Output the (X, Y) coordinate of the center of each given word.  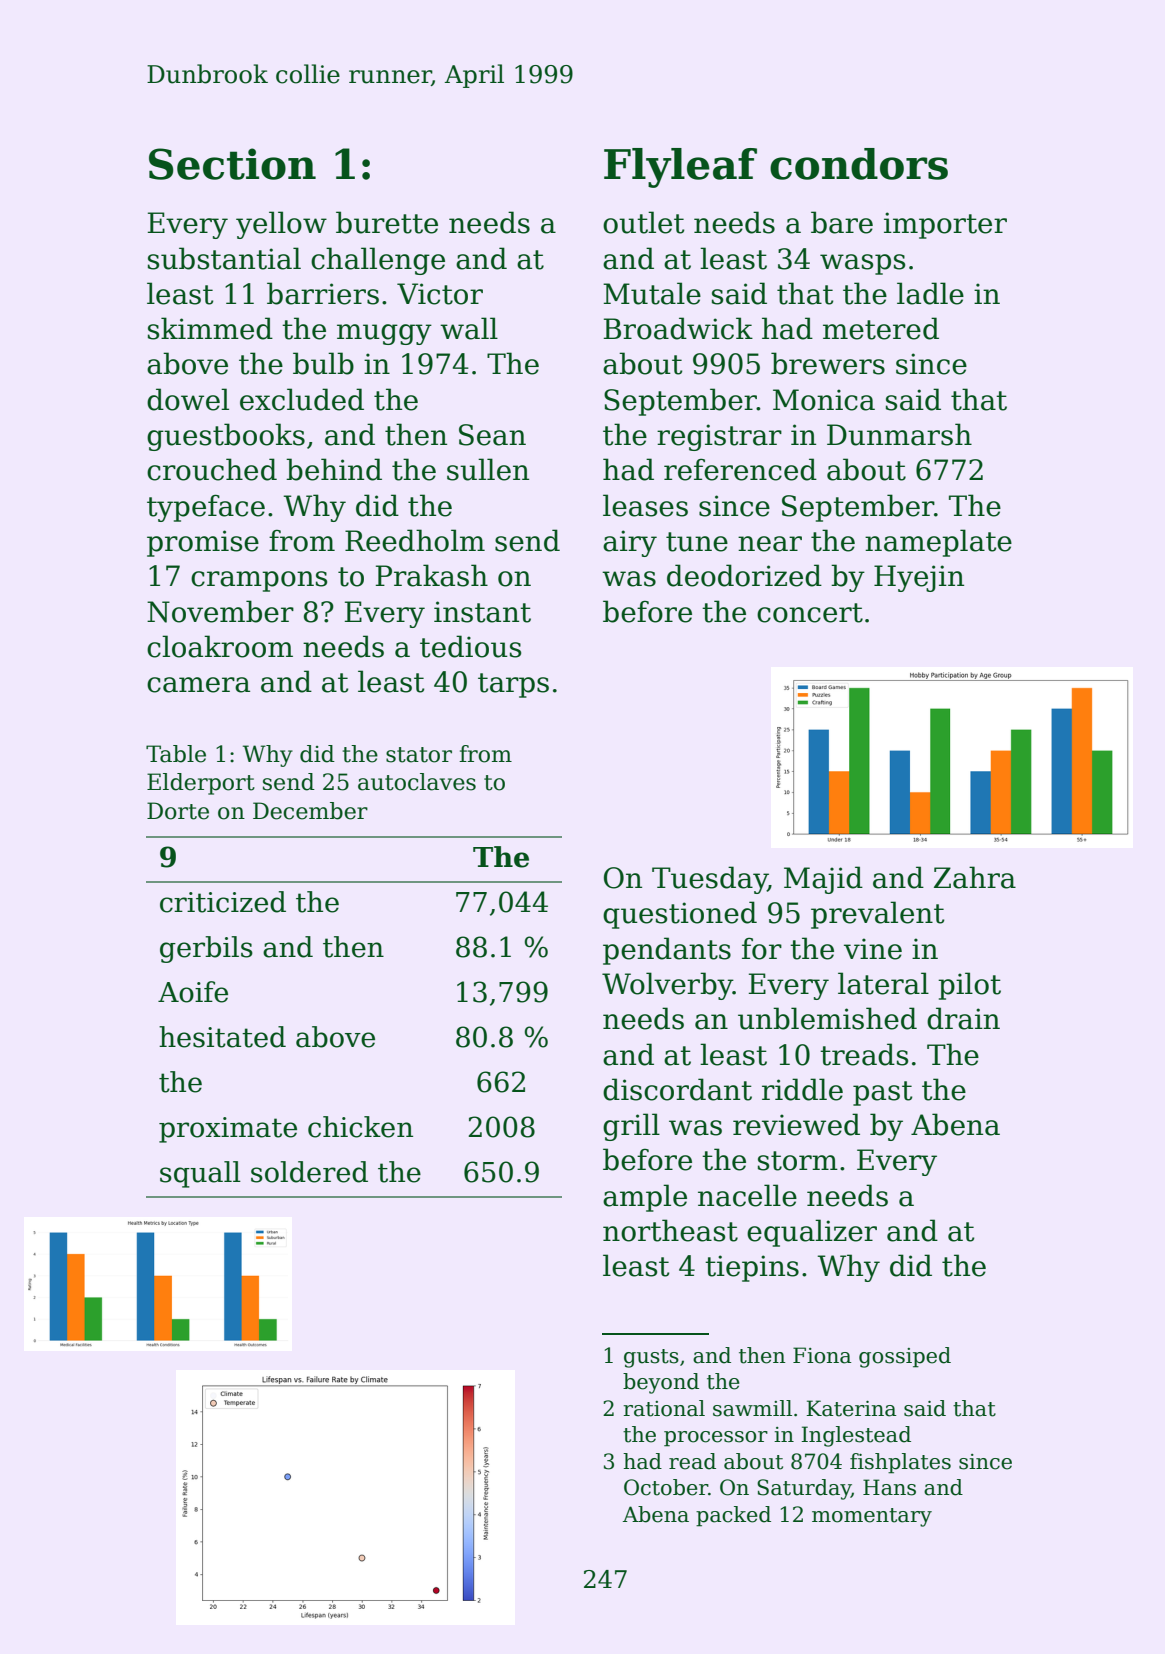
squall (200, 1174)
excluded (302, 399)
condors (859, 164)
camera (198, 685)
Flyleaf (680, 168)
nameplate (938, 543)
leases (645, 505)
